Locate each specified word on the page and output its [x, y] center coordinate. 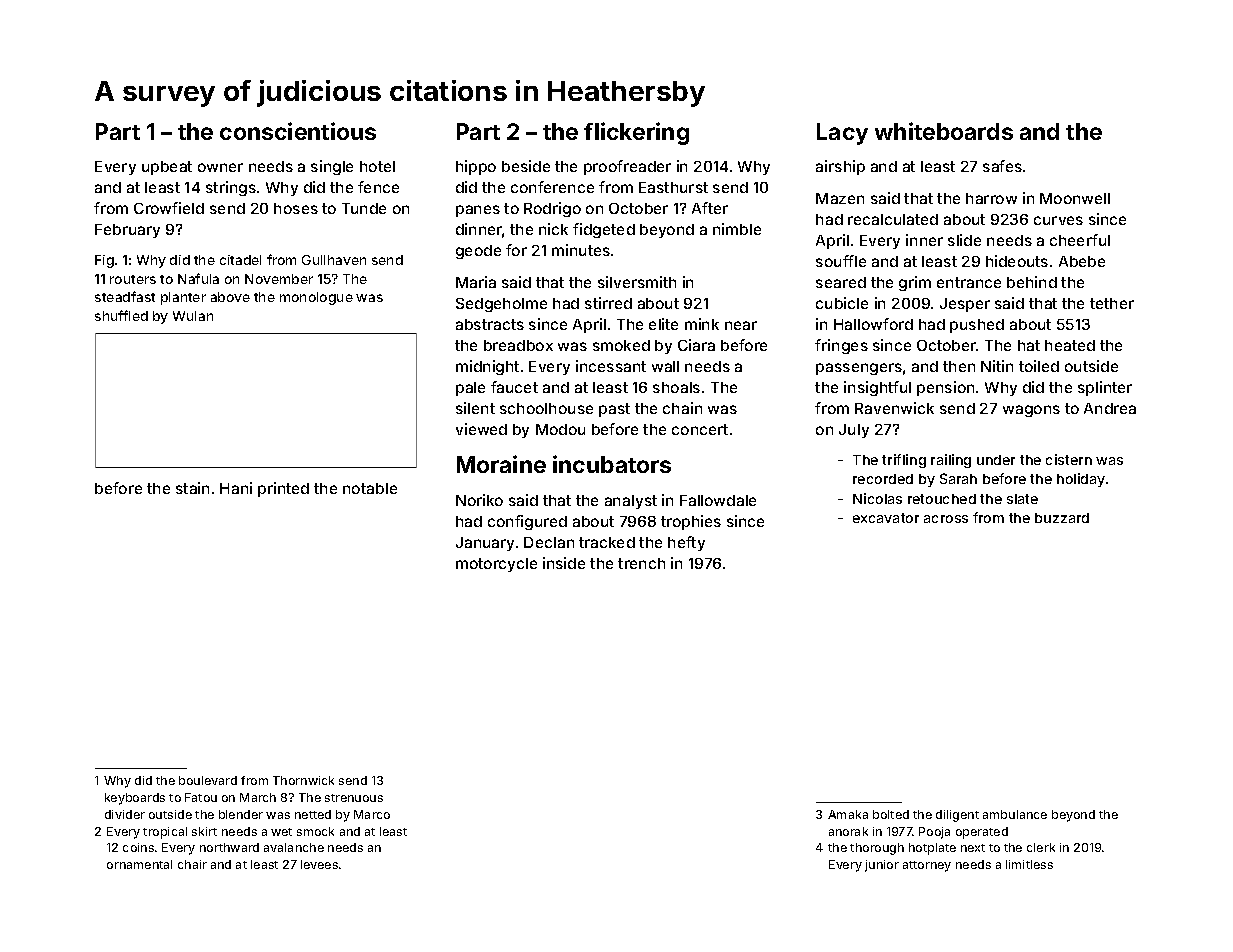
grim [915, 283]
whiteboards [944, 131]
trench [641, 563]
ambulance [1015, 814]
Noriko [479, 500]
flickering [636, 133]
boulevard [208, 780]
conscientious [298, 131]
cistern [1069, 459]
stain [192, 488]
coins [138, 847]
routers [133, 279]
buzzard [1062, 518]
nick [553, 229]
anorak [848, 831]
